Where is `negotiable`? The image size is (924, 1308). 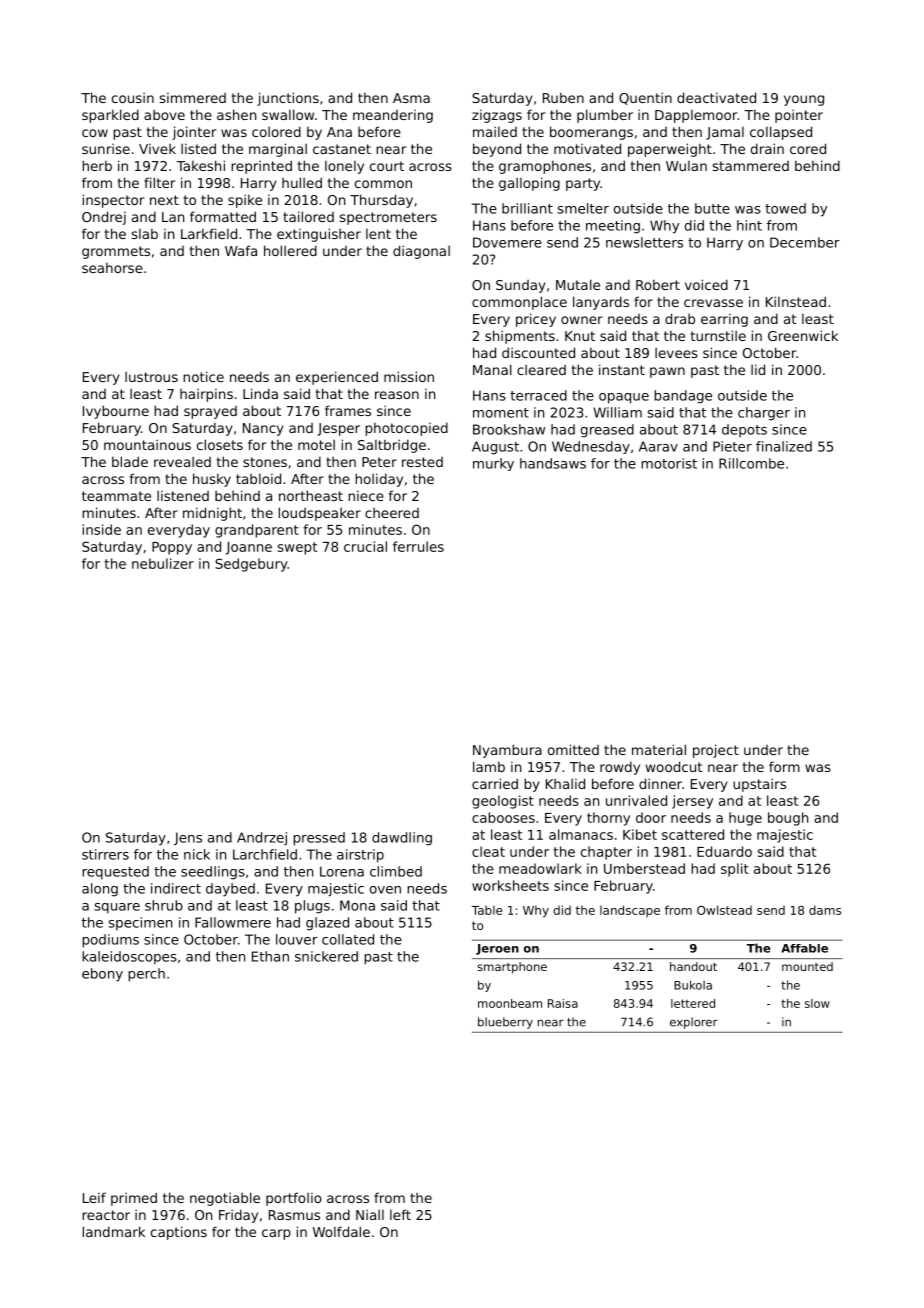
negotiable is located at coordinates (225, 1199).
